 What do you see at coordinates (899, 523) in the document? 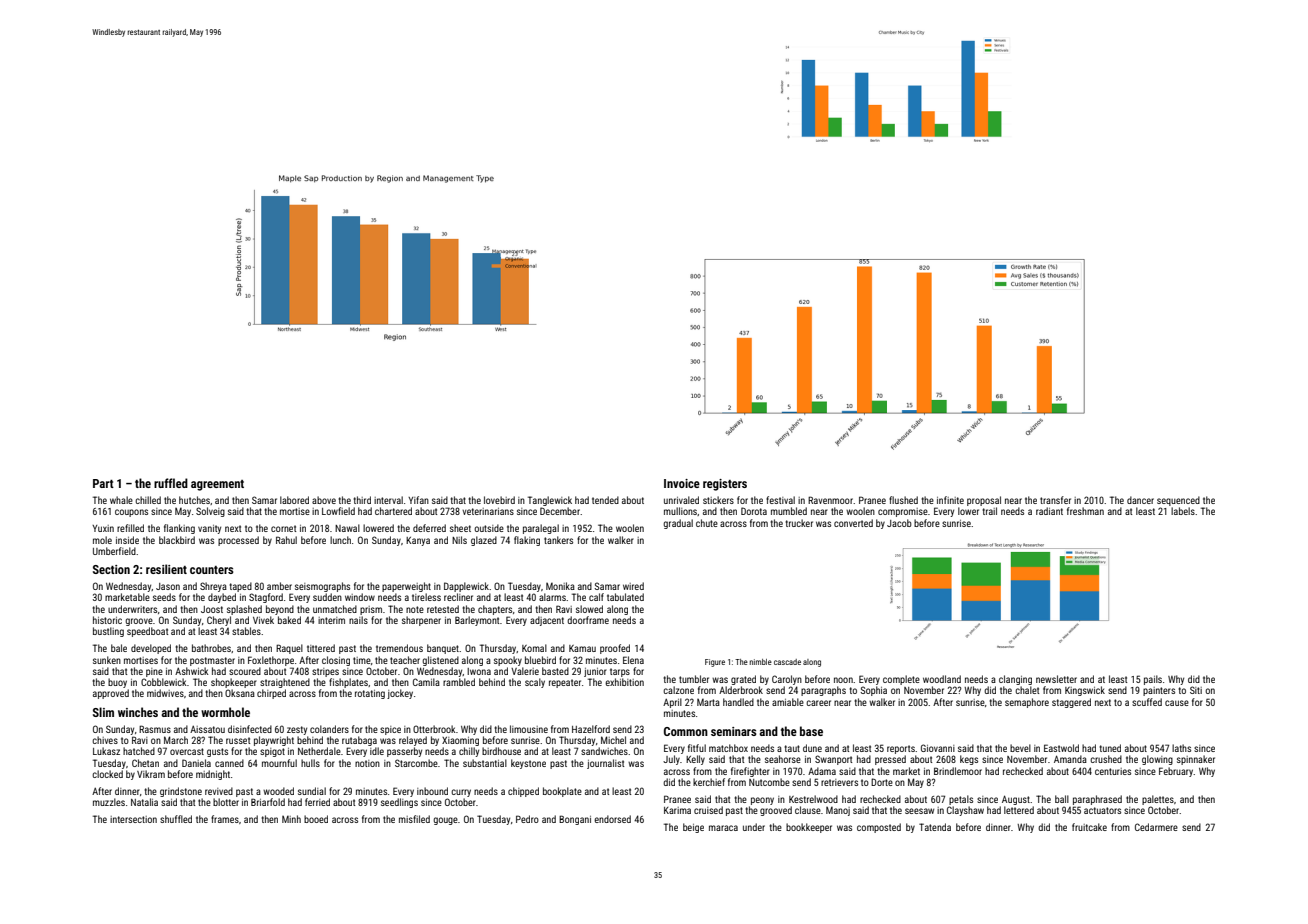
I see `Jacob` at bounding box center [899, 523].
